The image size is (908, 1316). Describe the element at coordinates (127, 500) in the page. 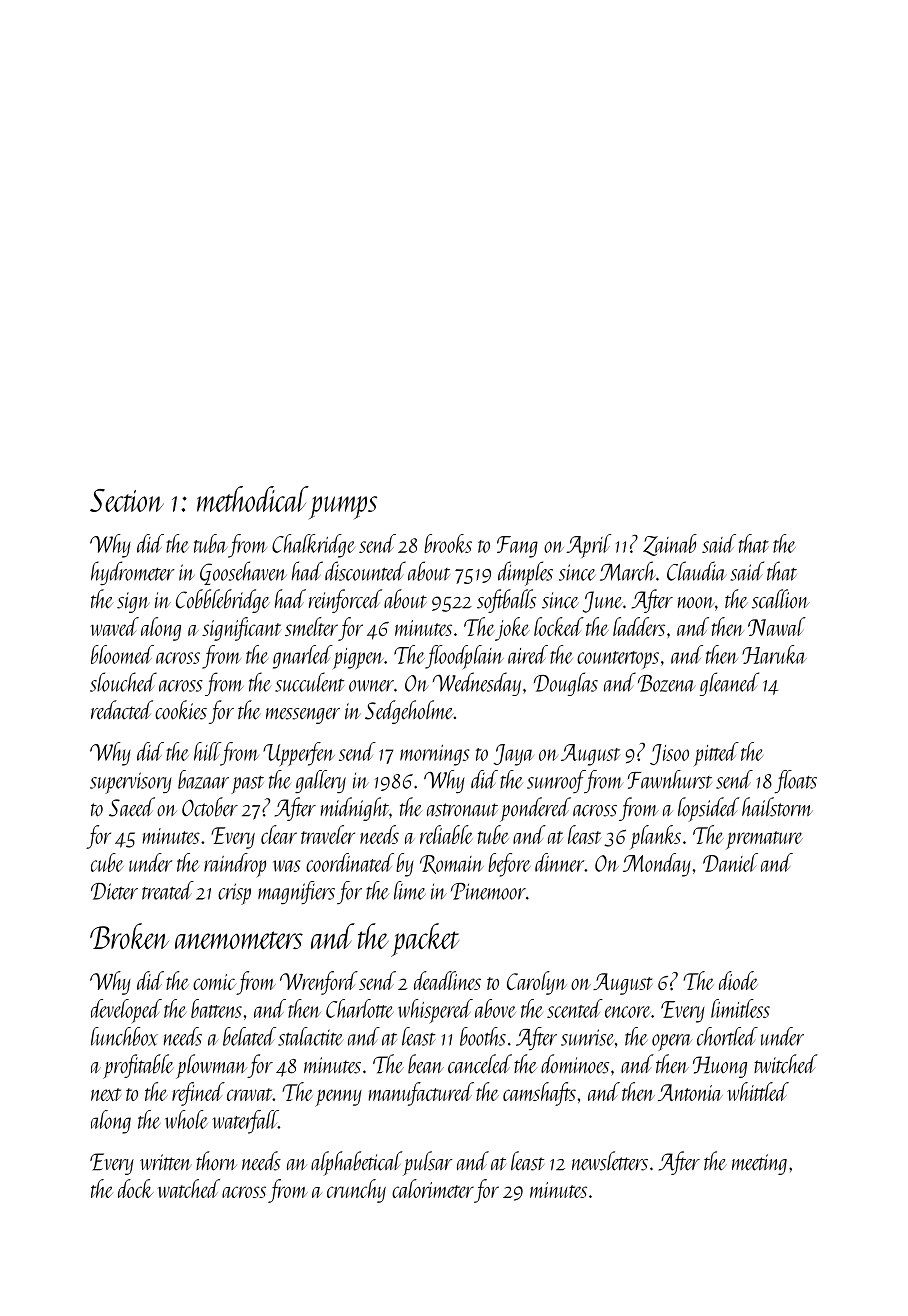

I see `Section` at that location.
